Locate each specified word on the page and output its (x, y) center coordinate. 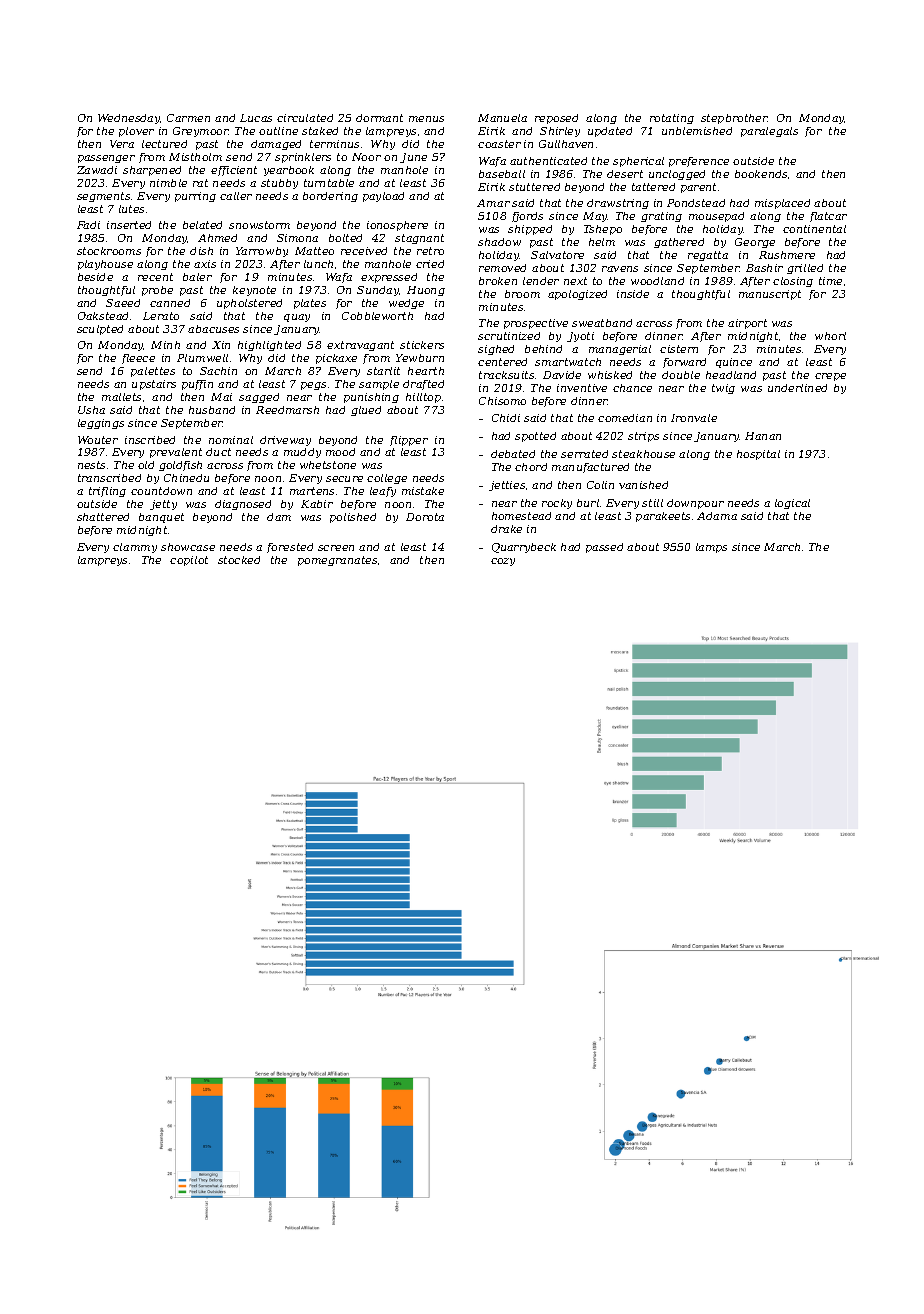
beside (95, 277)
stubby (279, 184)
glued (366, 411)
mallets (121, 397)
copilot (189, 561)
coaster (499, 144)
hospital (758, 455)
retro (430, 251)
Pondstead (696, 203)
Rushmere (787, 255)
